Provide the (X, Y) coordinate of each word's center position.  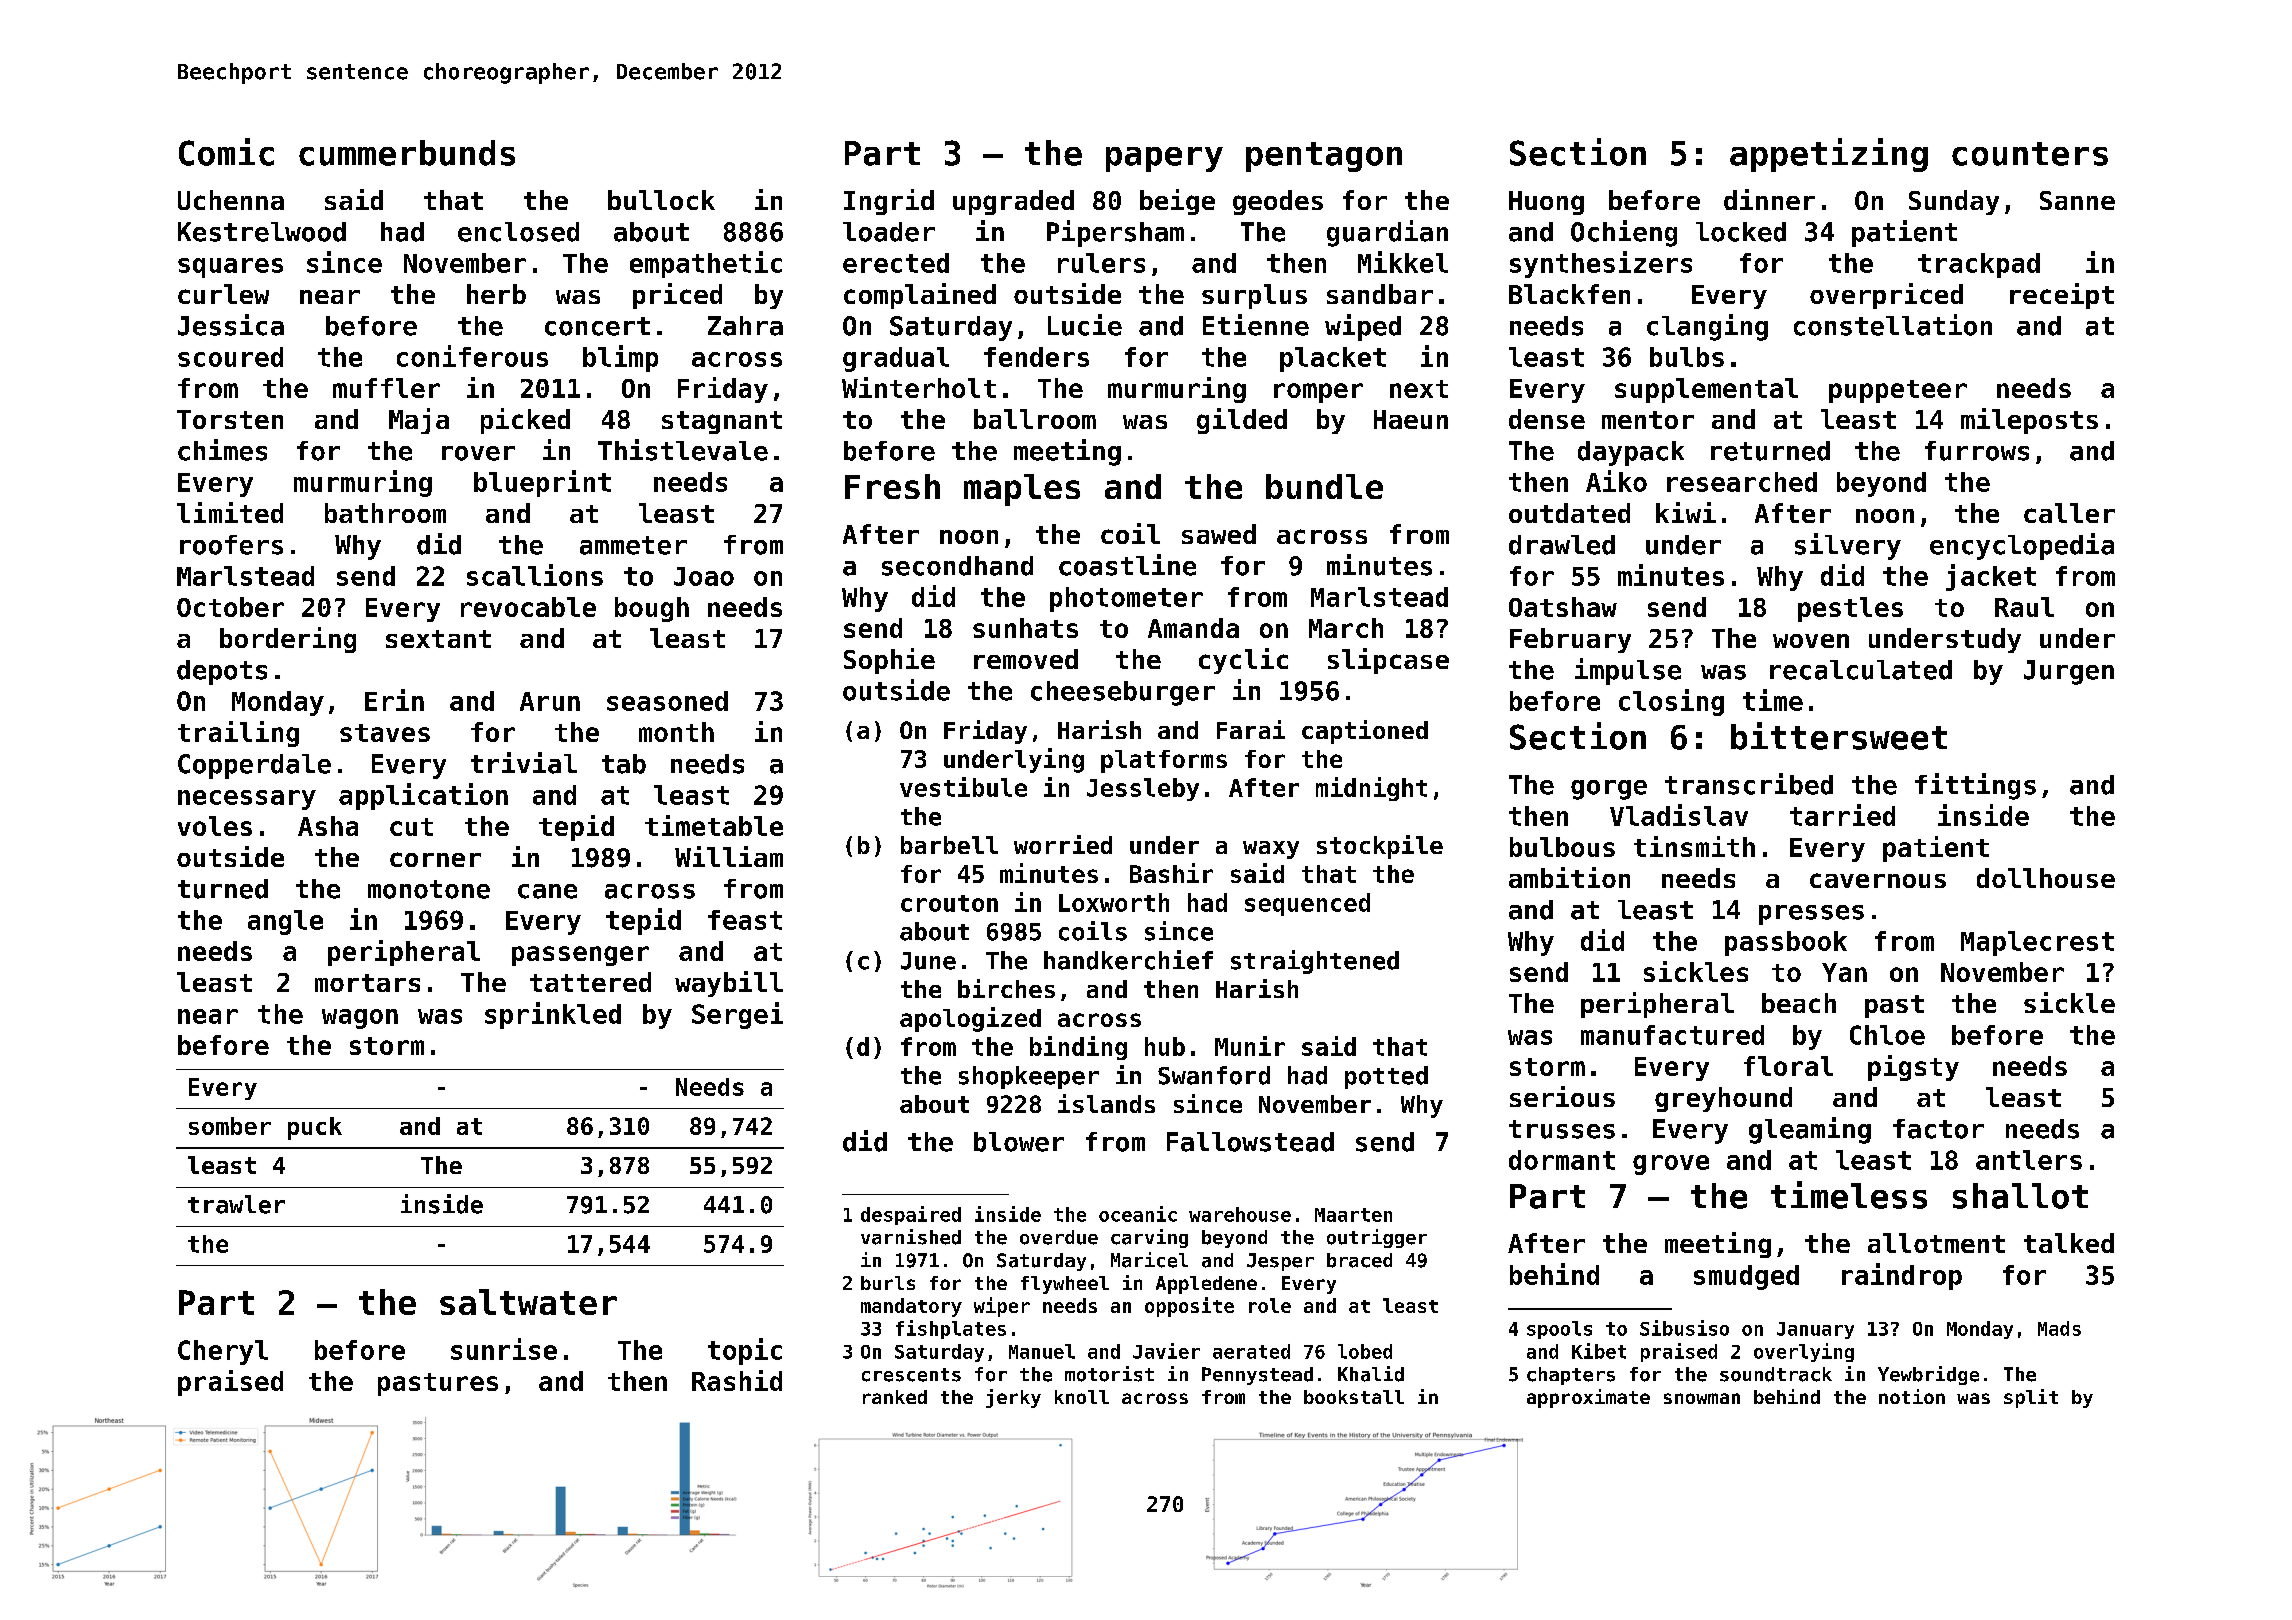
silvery (1848, 546)
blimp (620, 358)
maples (1022, 490)
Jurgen (2069, 672)
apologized (970, 1019)
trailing (238, 734)
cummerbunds (407, 153)
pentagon (1324, 157)
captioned (1365, 732)
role (1270, 1305)
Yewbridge (1928, 1375)
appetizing (1829, 155)
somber (230, 1126)
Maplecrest (2037, 943)
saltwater (528, 1302)
